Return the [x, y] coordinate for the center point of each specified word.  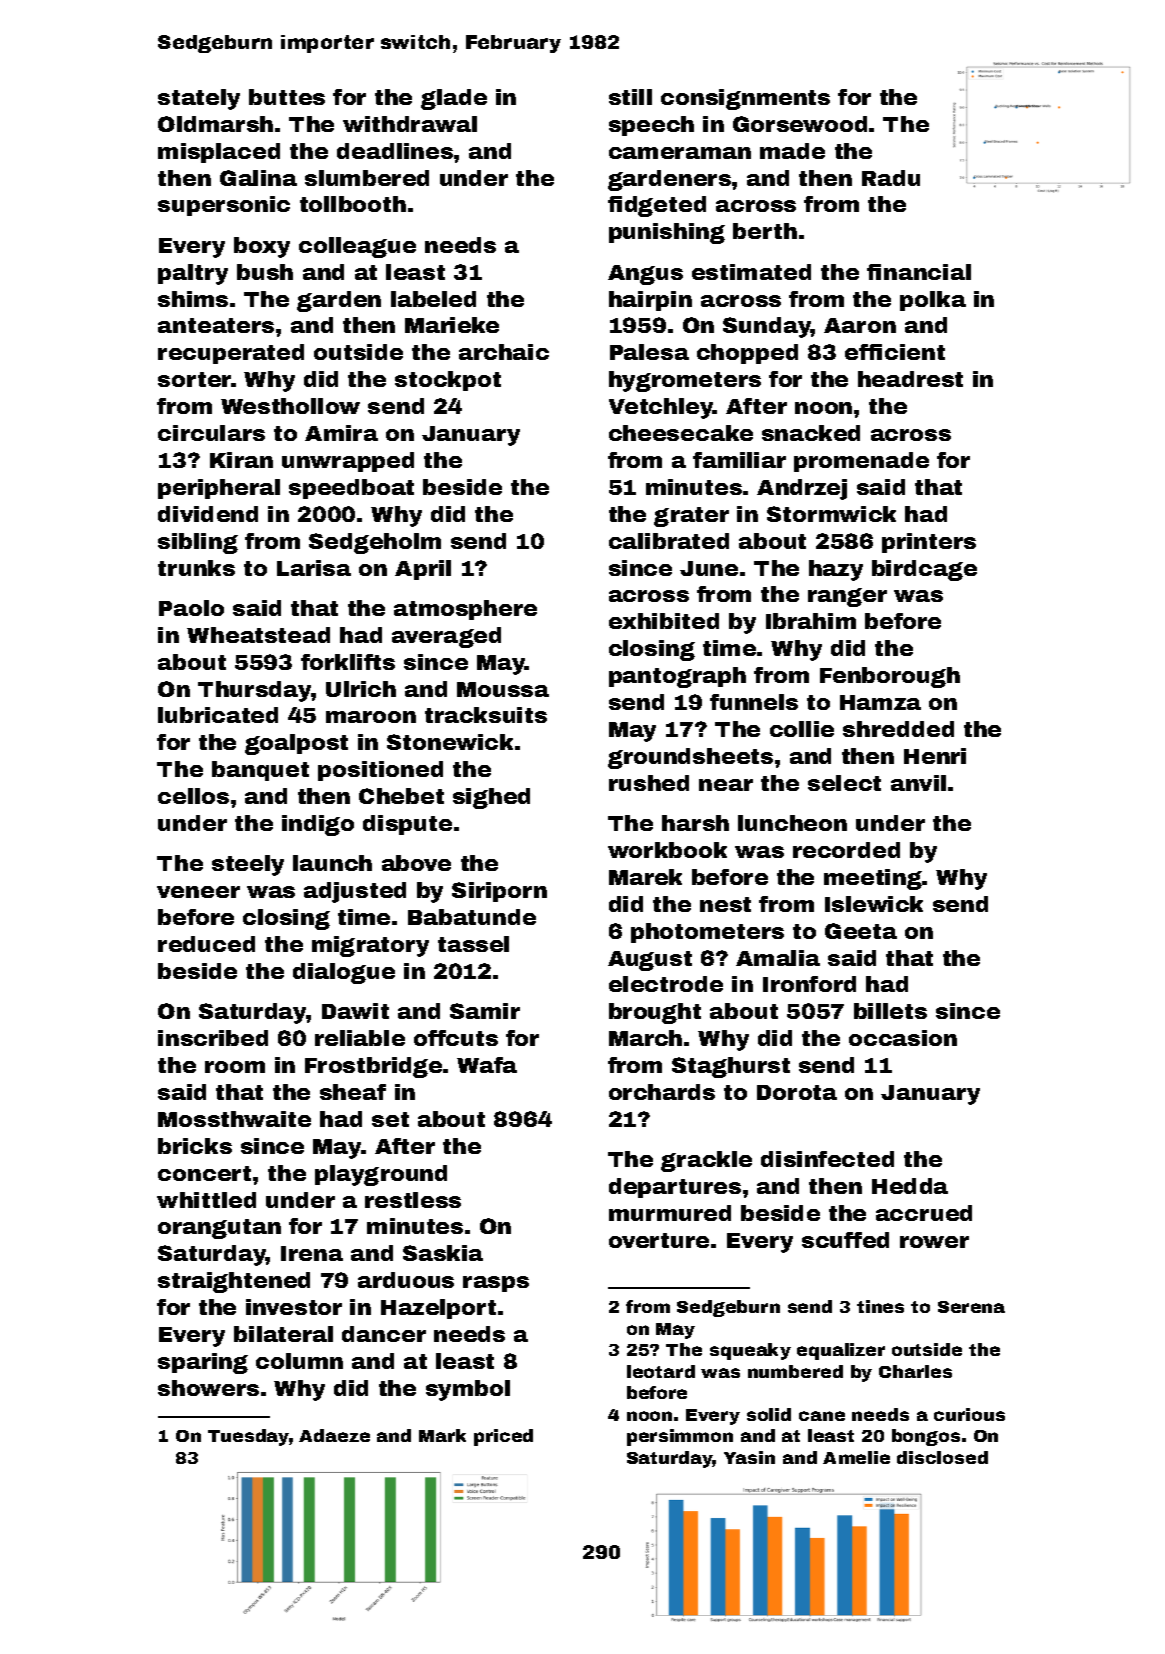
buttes [287, 97]
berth [765, 231]
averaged [446, 637]
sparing [203, 1363]
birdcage [924, 570]
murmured [670, 1213]
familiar [739, 460]
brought [655, 1013]
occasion [903, 1038]
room [235, 1067]
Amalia [778, 958]
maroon [371, 717]
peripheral [219, 489]
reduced [206, 944]
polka [933, 301]
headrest [910, 379]
